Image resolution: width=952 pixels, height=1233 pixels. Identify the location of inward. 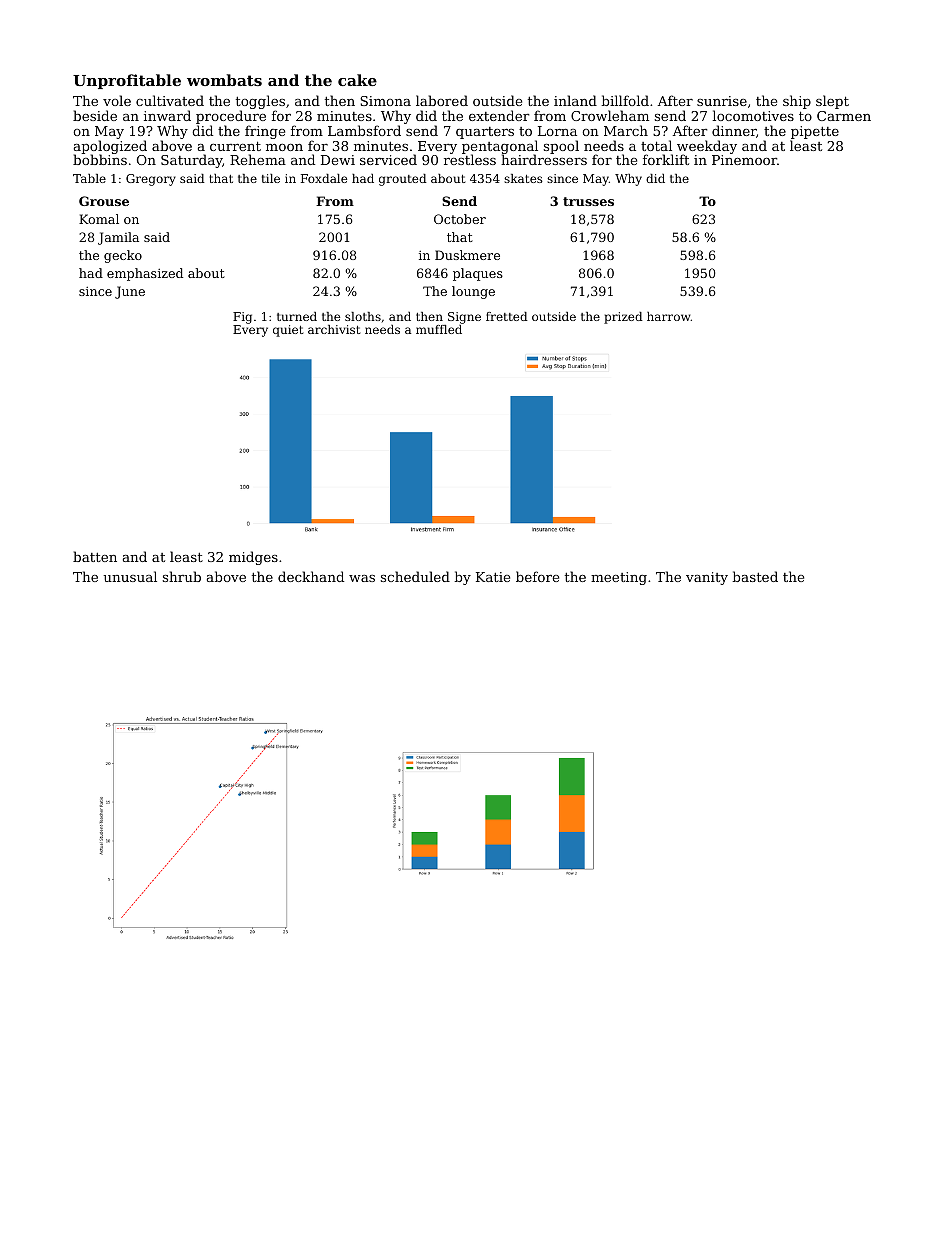
(167, 115).
